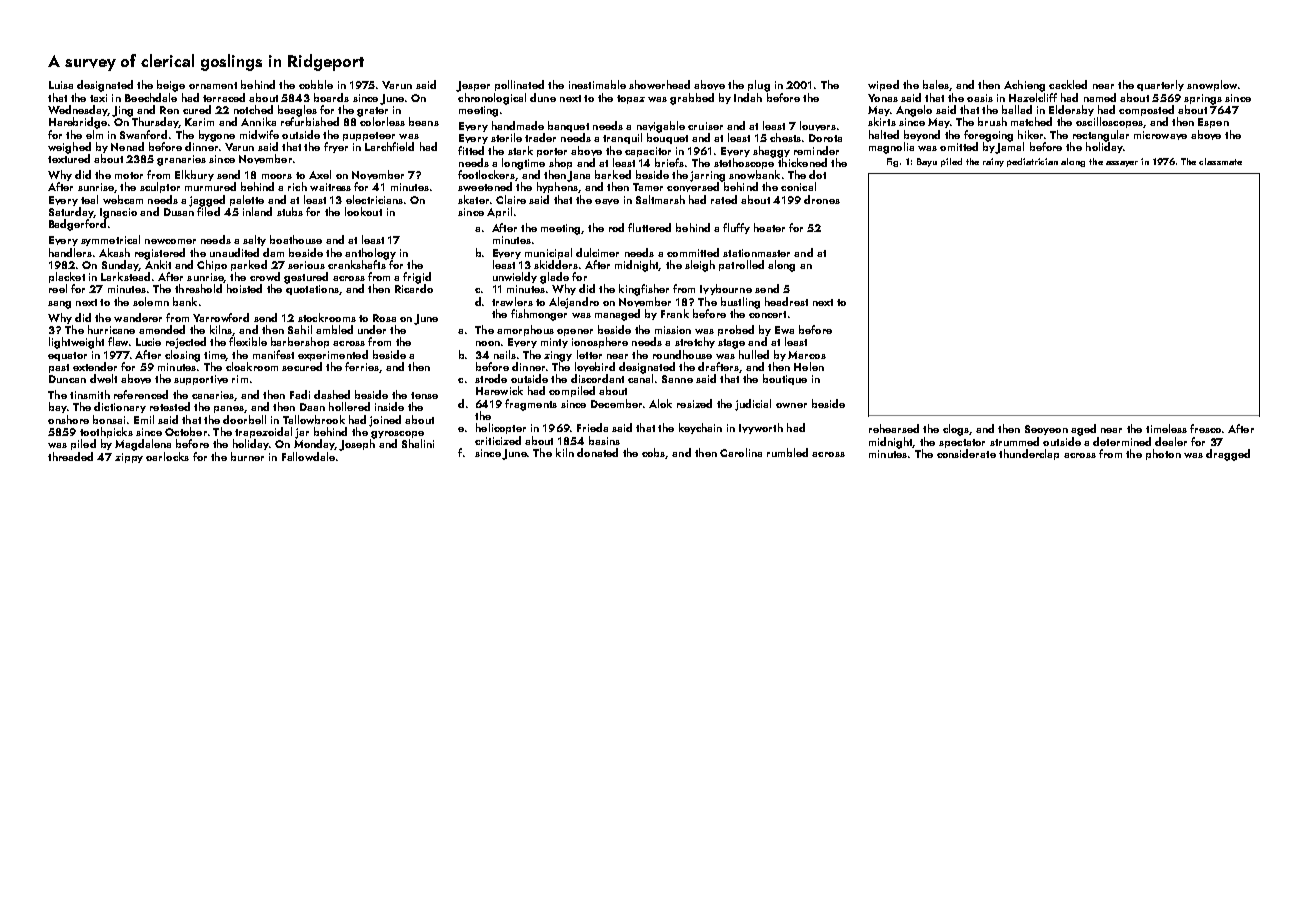 This screenshot has width=1308, height=924. What do you see at coordinates (956, 430) in the screenshot?
I see `clogs` at bounding box center [956, 430].
